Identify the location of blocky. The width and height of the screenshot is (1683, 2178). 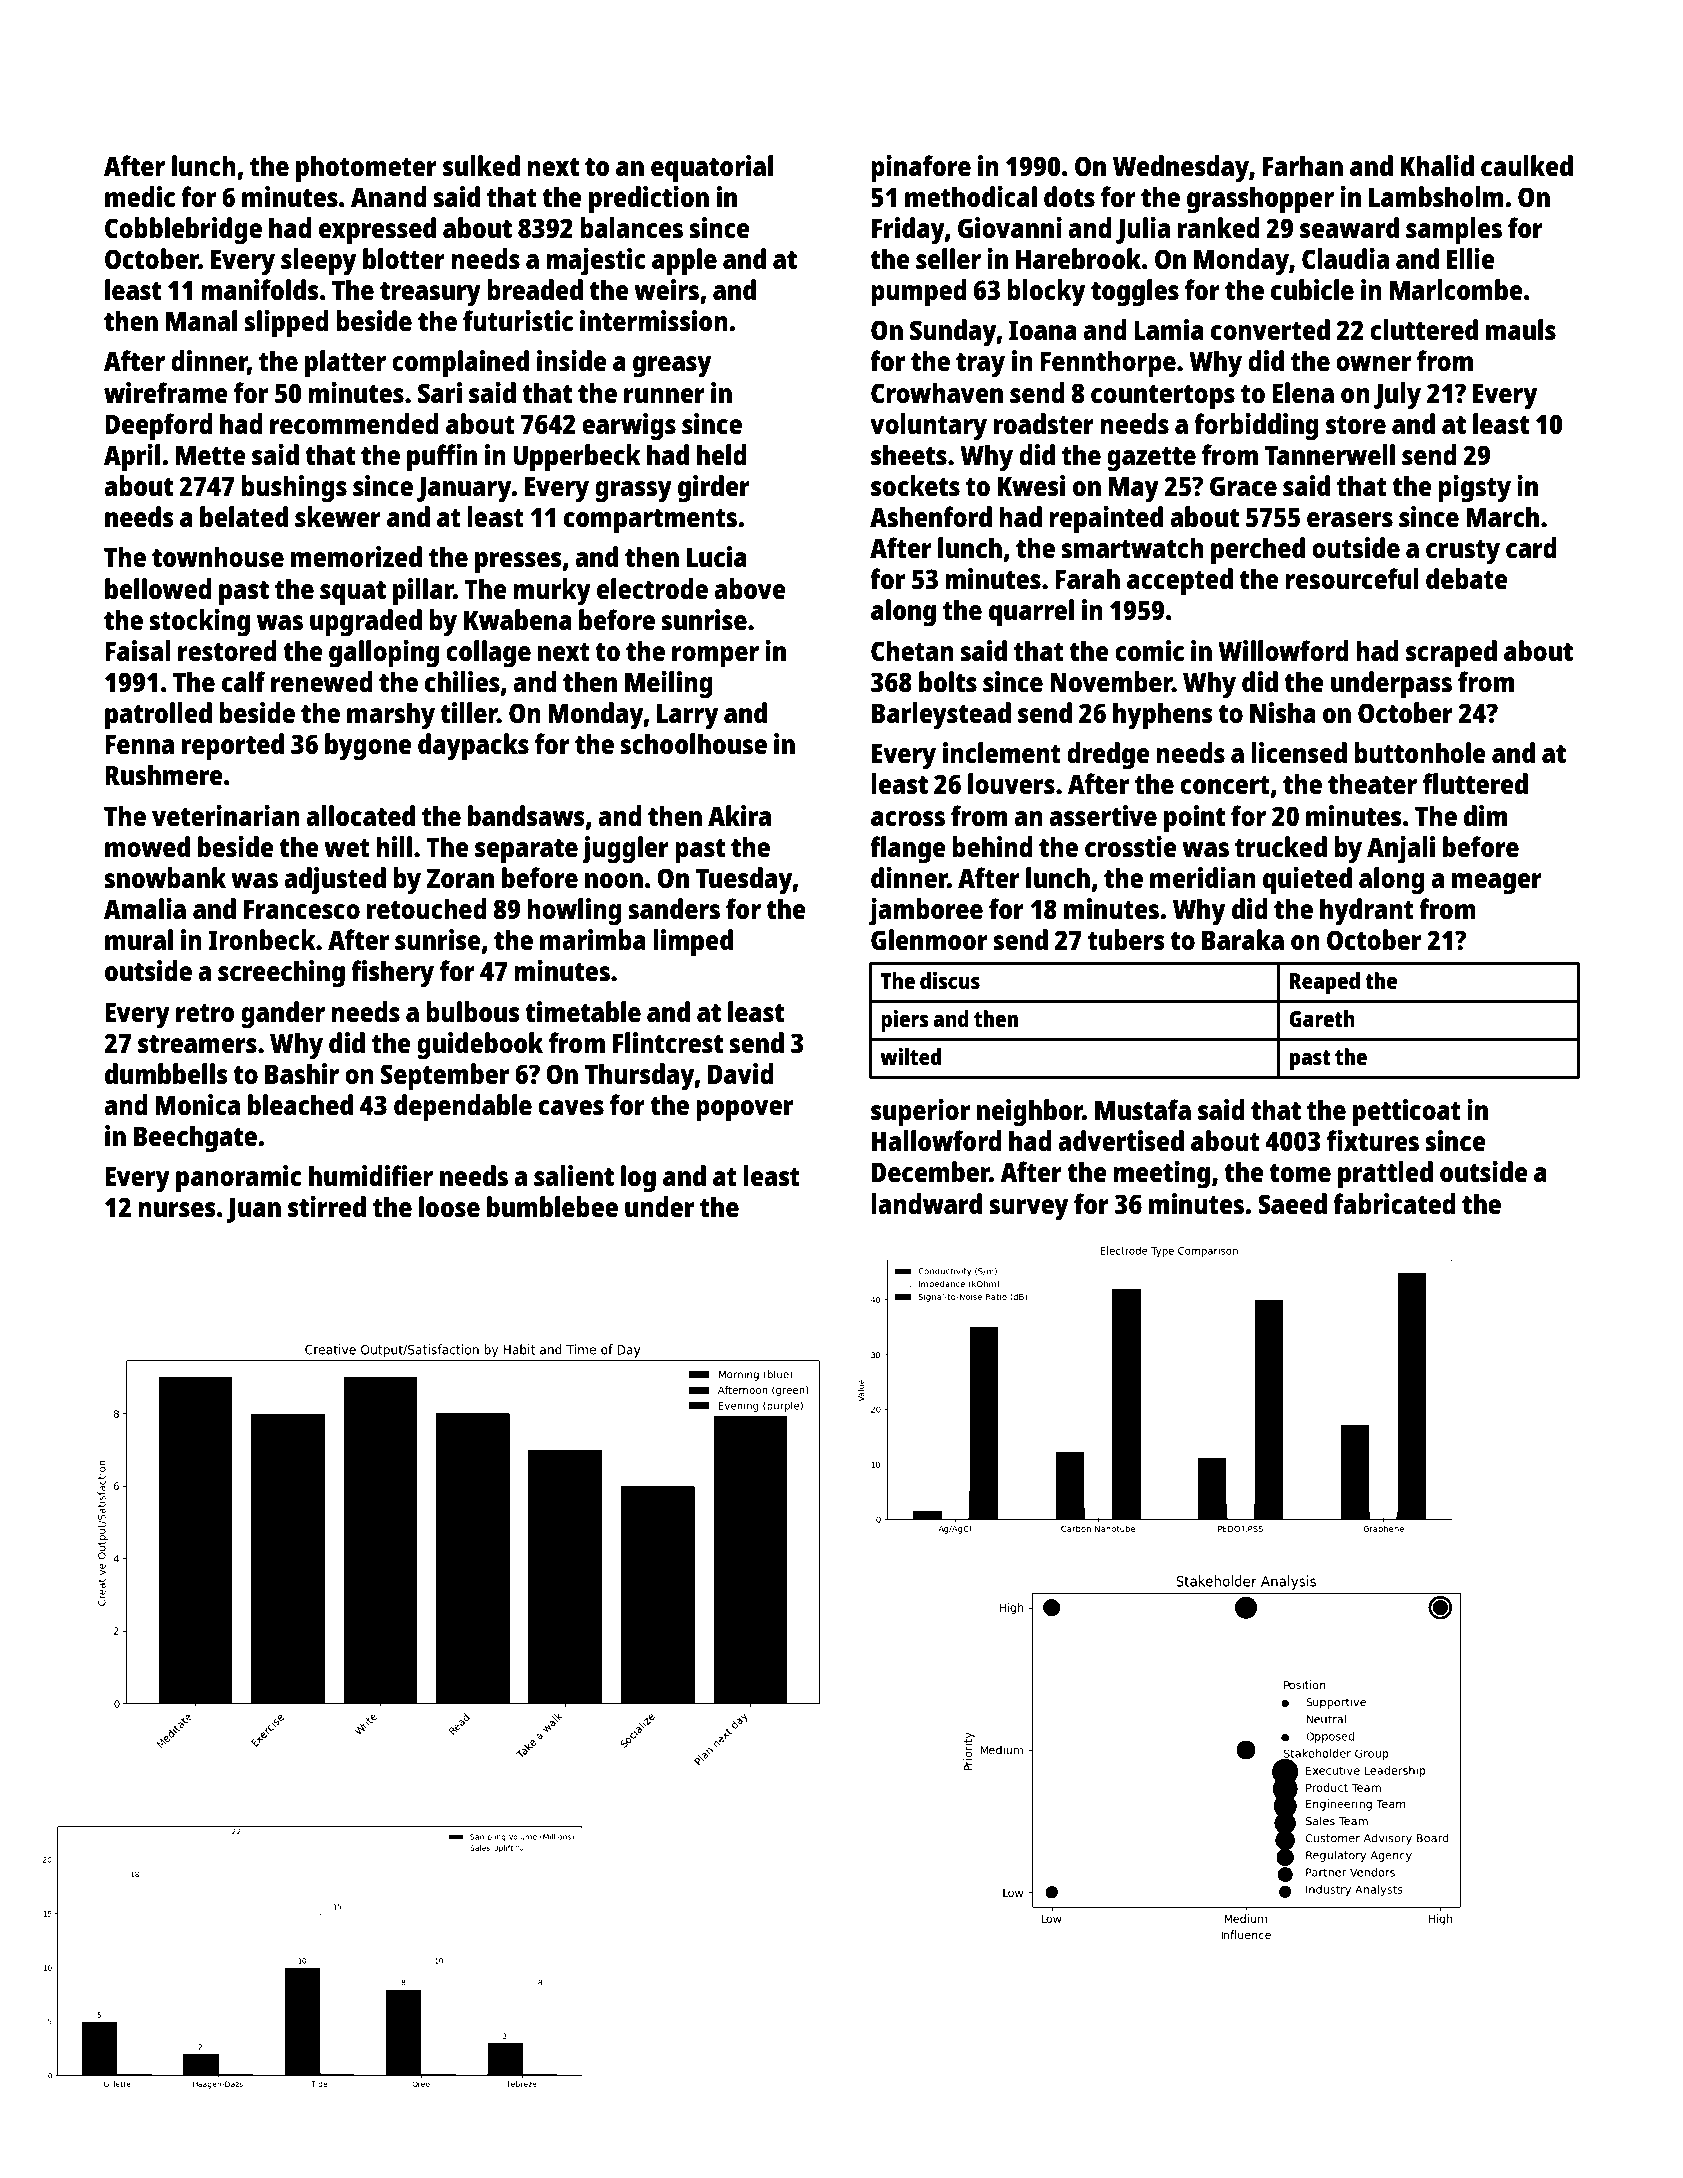
(1046, 293).
